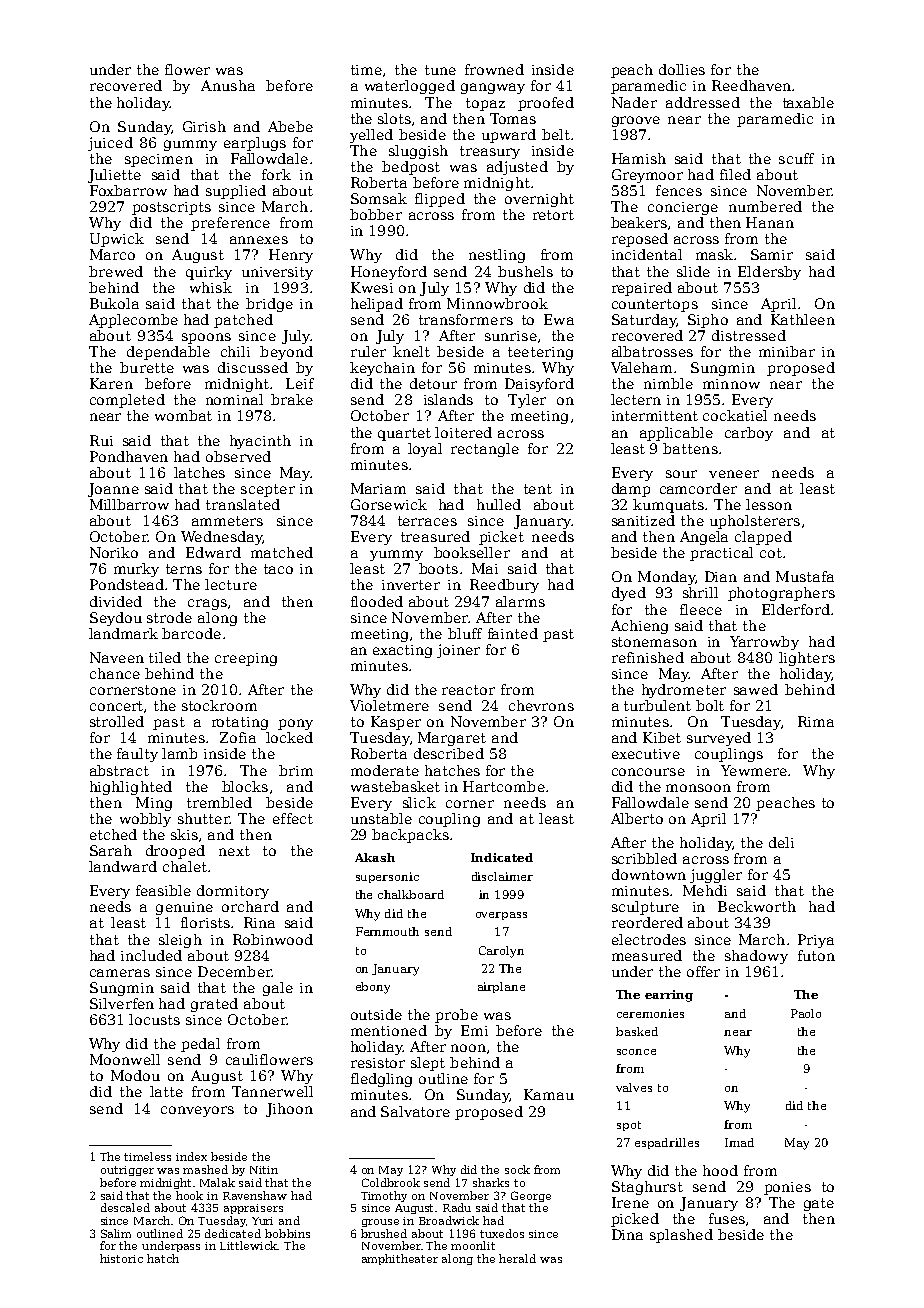 The width and height of the document is (924, 1308). I want to click on waterlogged, so click(410, 87).
